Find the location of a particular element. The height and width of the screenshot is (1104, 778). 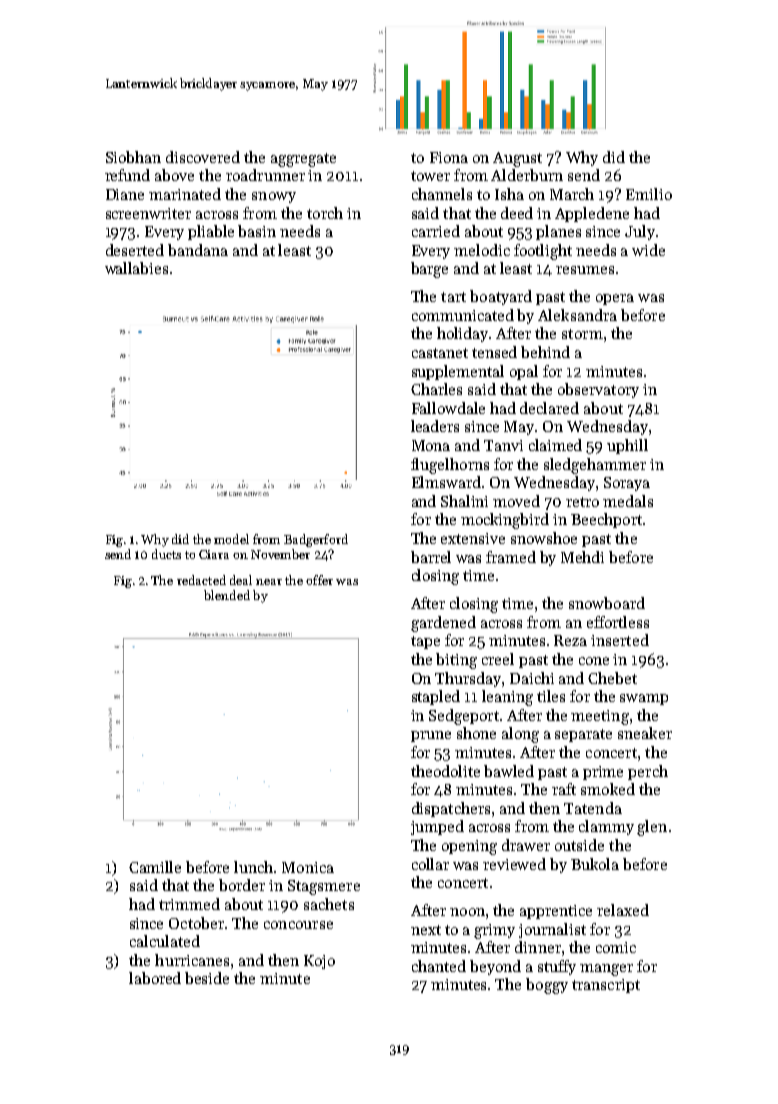

wallabies is located at coordinates (136, 268).
